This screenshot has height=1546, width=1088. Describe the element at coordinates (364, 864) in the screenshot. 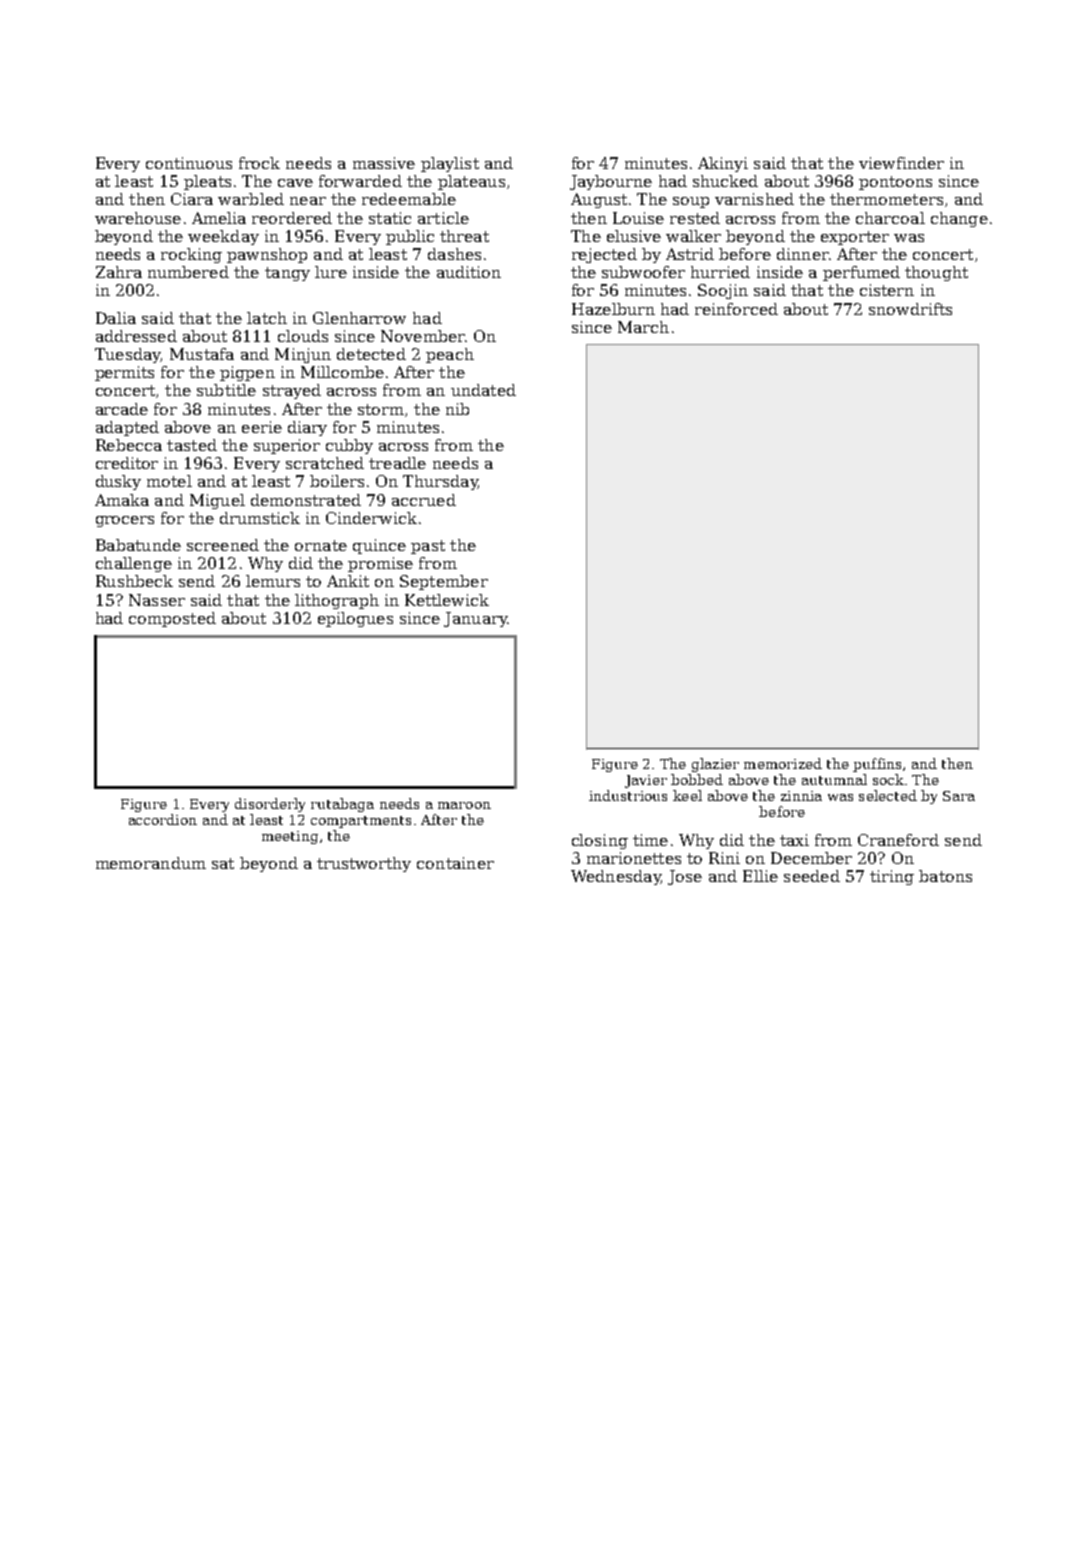

I see `trustworthy` at that location.
